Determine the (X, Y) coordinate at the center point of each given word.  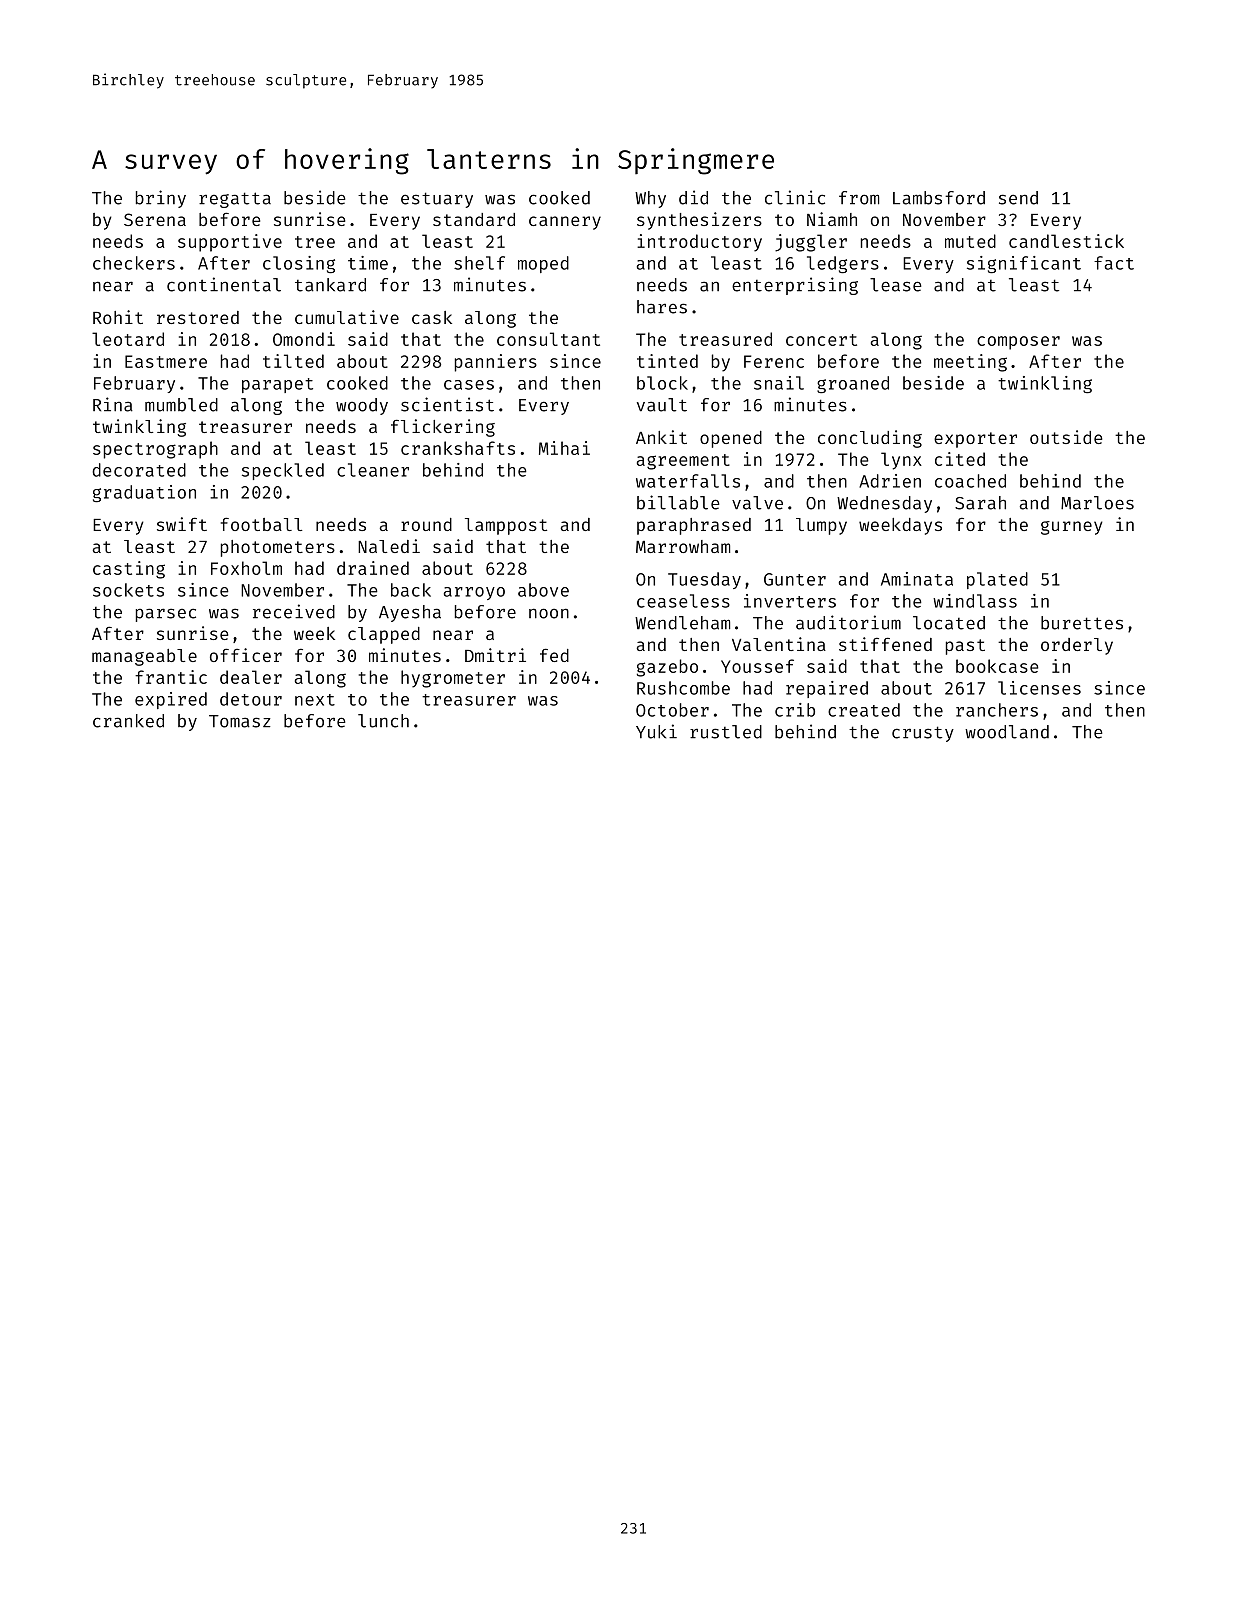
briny (161, 199)
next (315, 700)
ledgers (843, 264)
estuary (437, 200)
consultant (548, 339)
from (859, 198)
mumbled (181, 405)
